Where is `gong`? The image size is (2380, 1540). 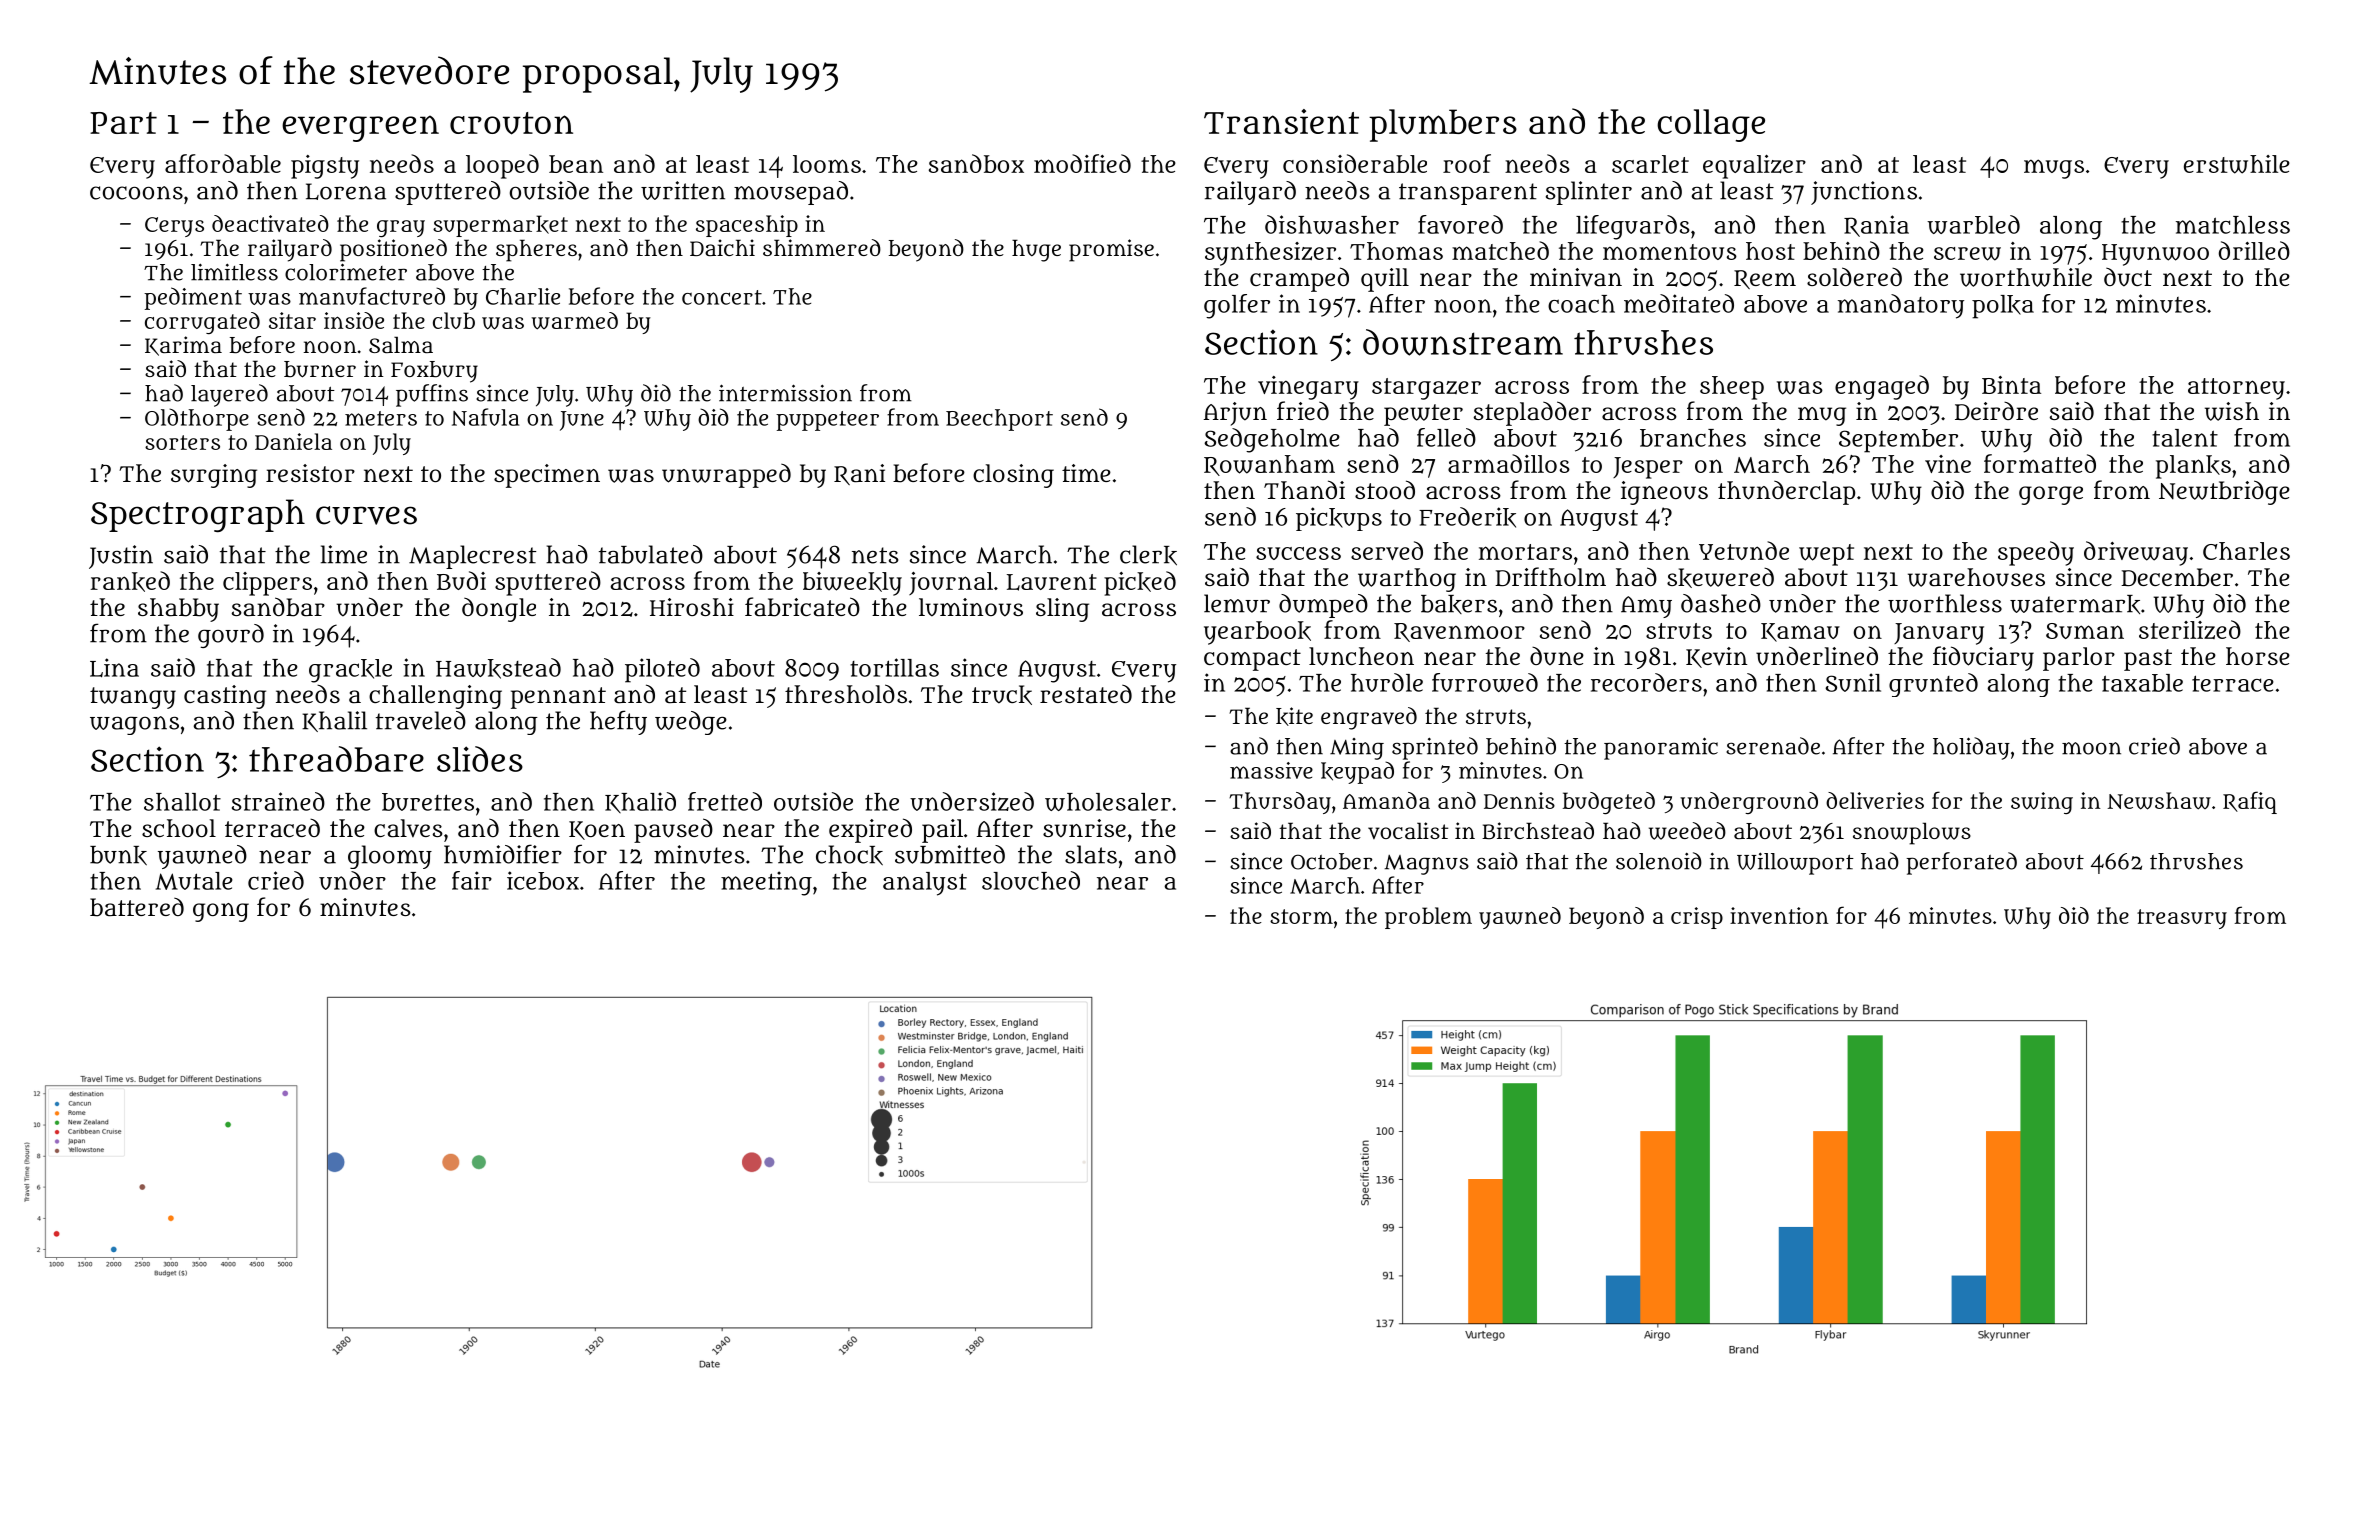 gong is located at coordinates (221, 912).
